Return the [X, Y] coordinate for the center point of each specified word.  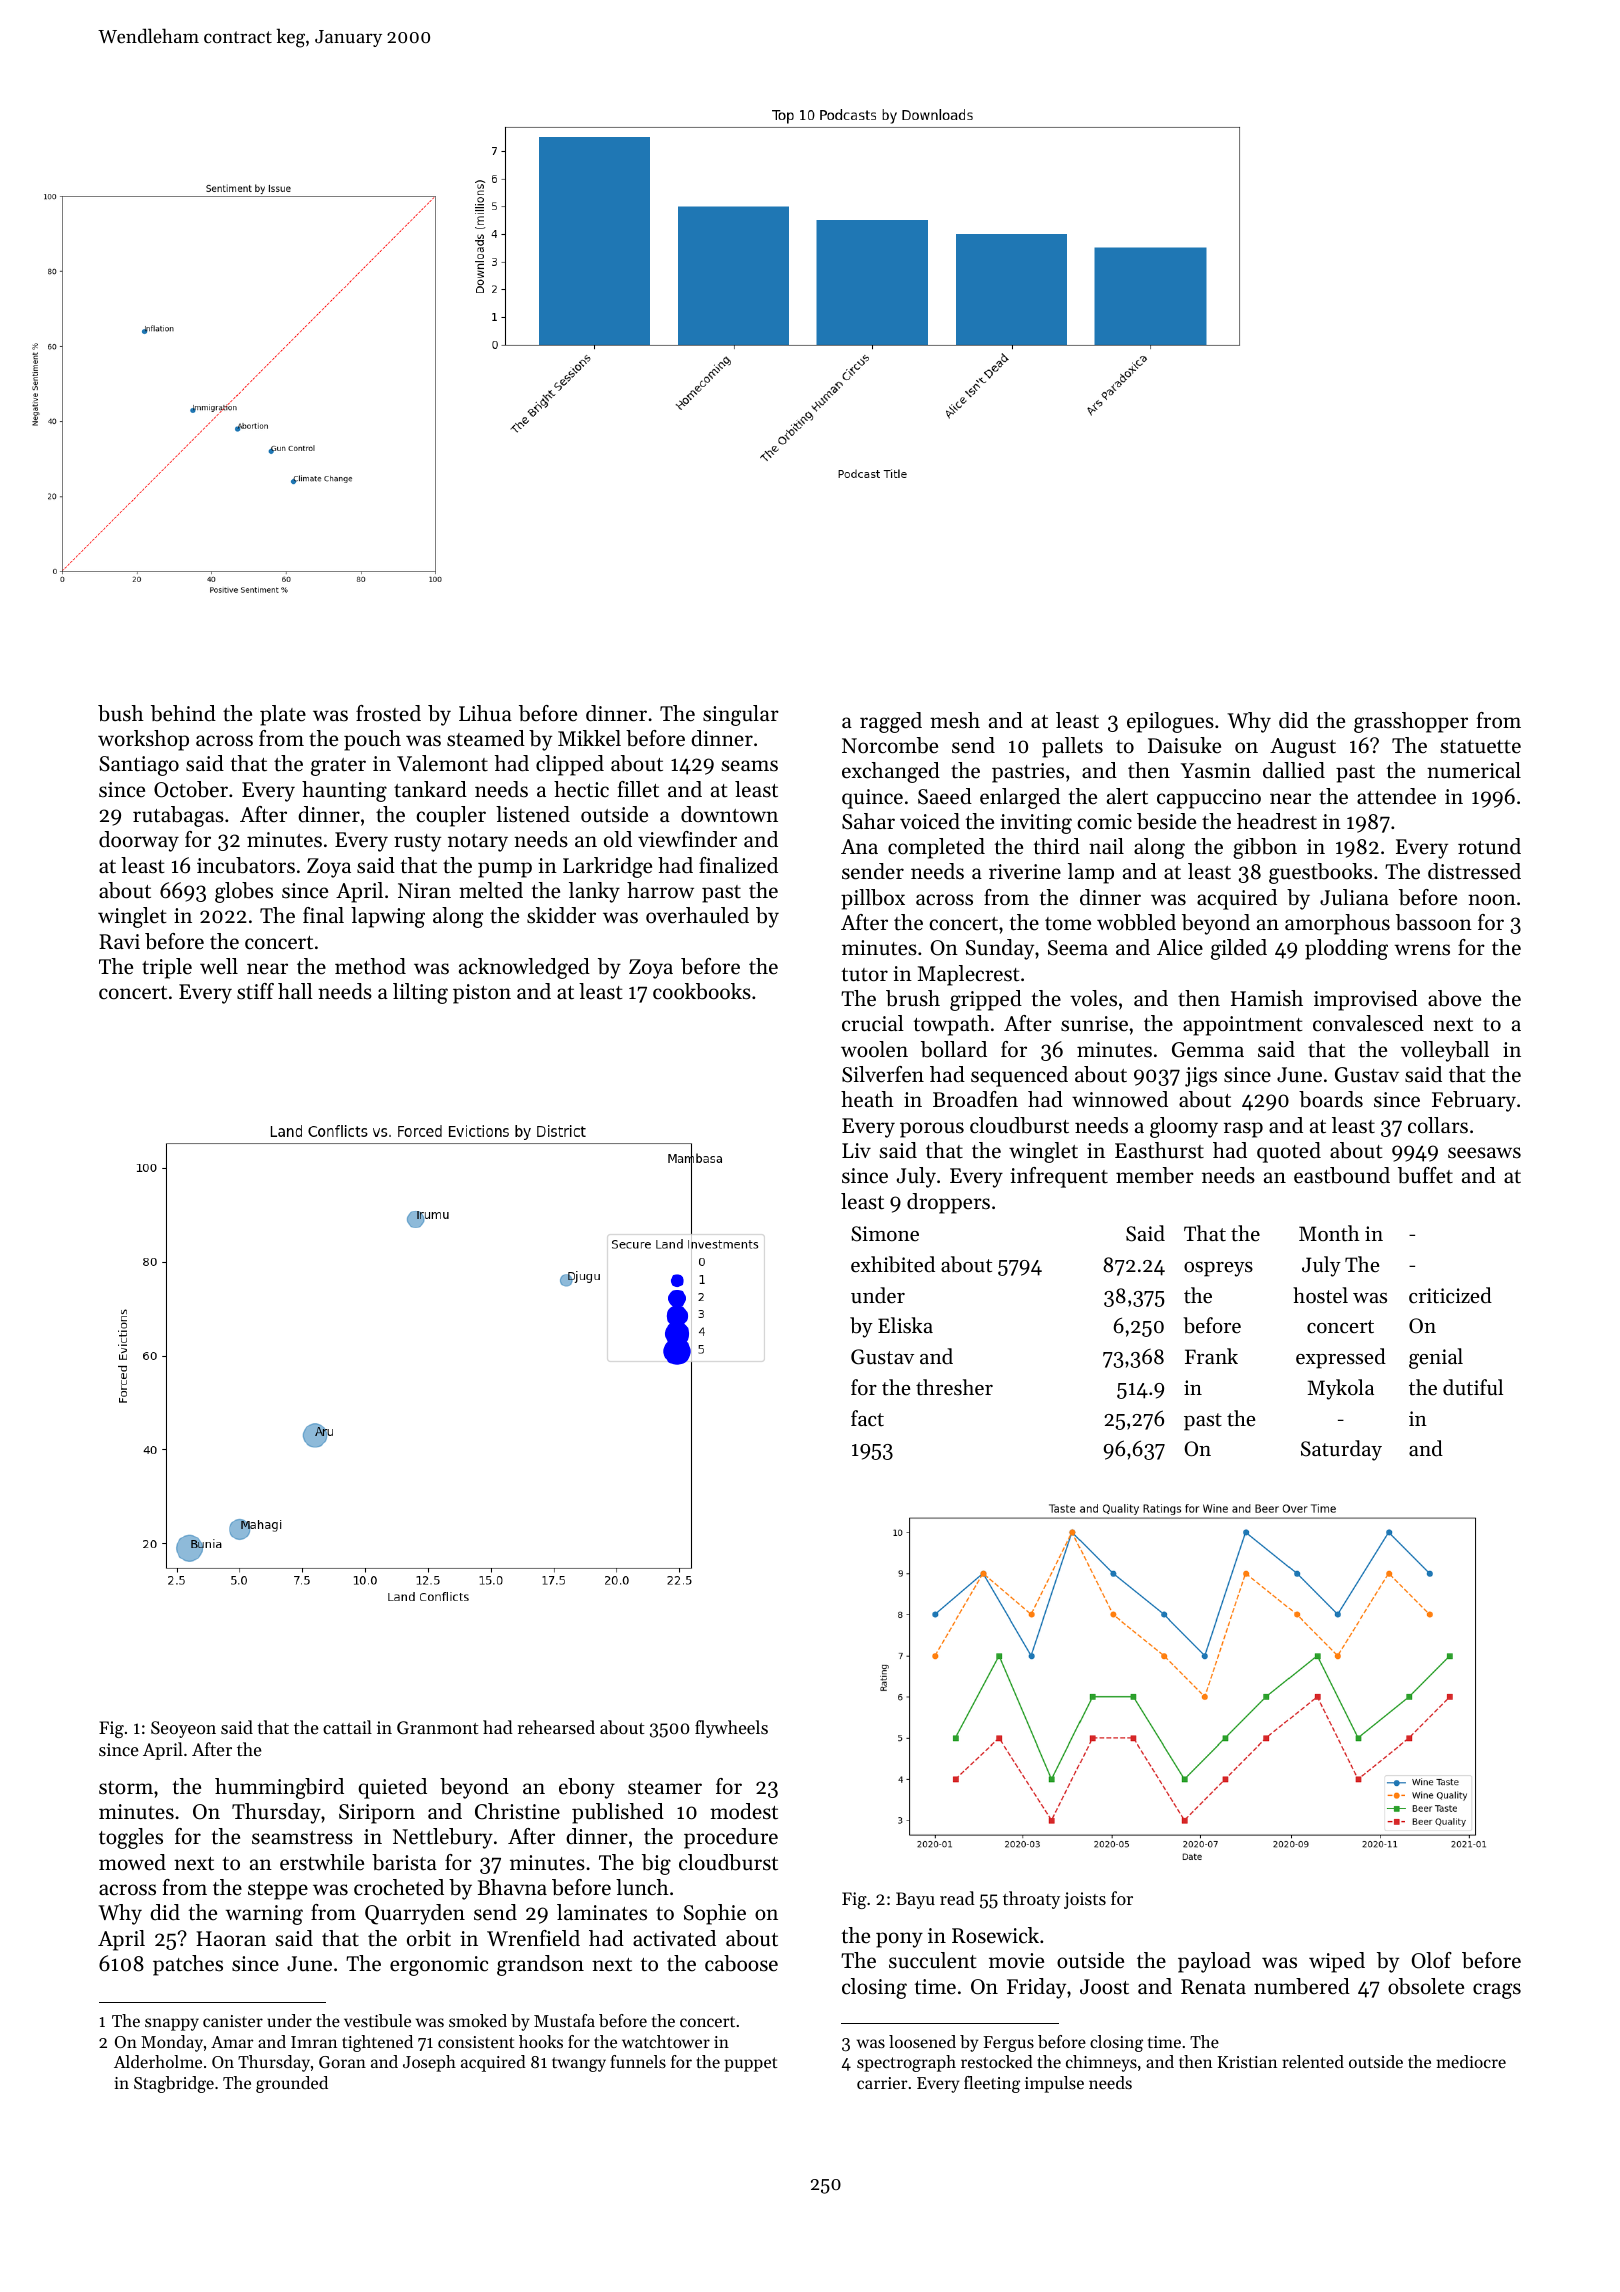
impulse [1054, 2084]
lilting [420, 993]
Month [1329, 1233]
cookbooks [702, 991]
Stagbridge [174, 2084]
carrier [882, 2083]
